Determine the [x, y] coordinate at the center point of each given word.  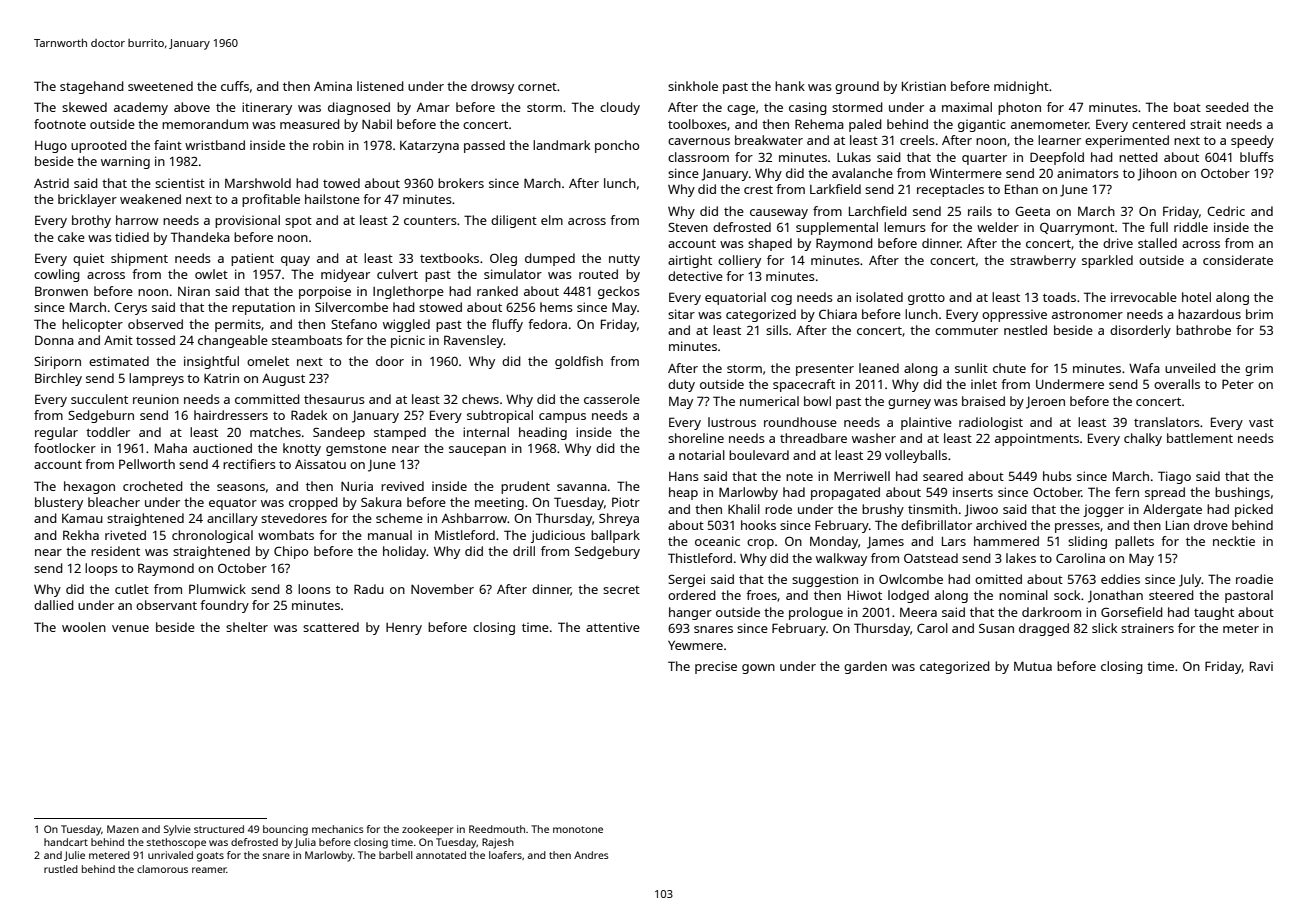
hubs [1057, 476]
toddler [108, 432]
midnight [1021, 87]
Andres [591, 855]
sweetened [160, 86]
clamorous [162, 869]
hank [790, 86]
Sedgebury [607, 552]
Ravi [1261, 666]
